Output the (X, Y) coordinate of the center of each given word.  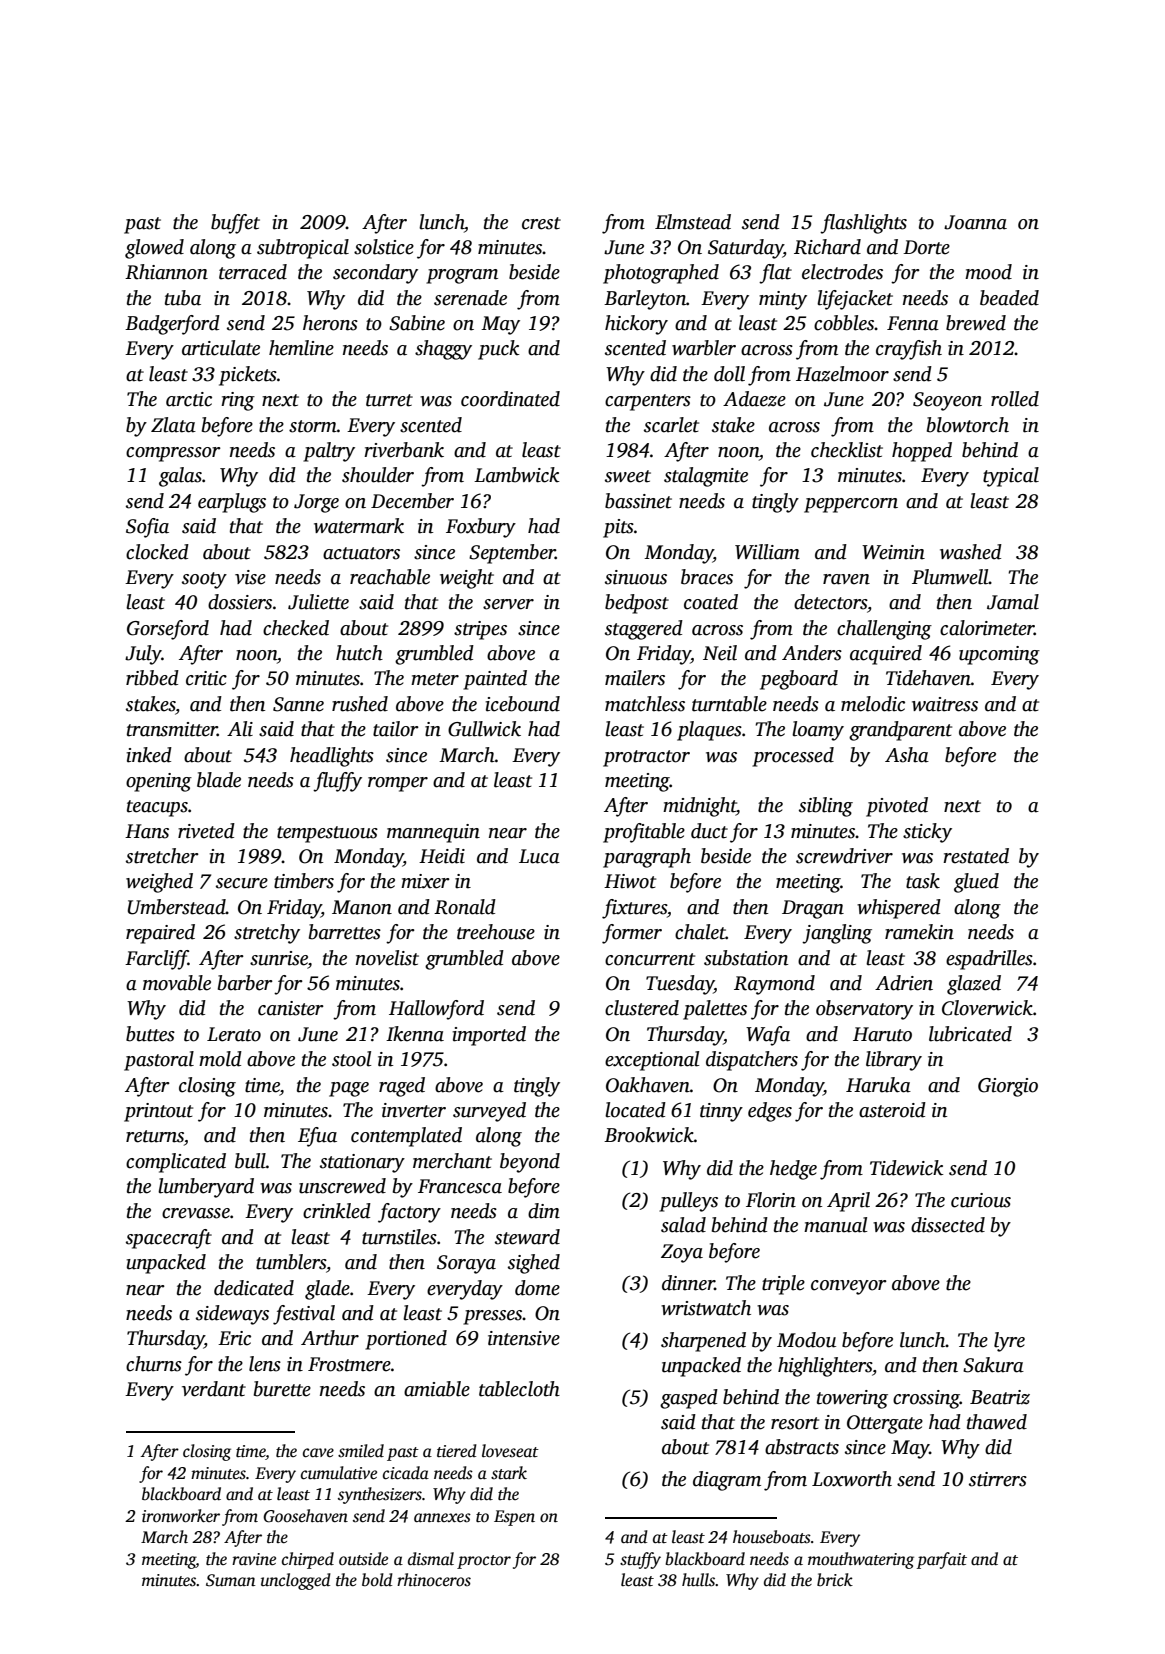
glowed (154, 249)
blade (219, 780)
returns (155, 1136)
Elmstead (693, 222)
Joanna (975, 222)
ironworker (181, 1516)
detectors (830, 602)
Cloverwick (987, 1008)
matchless (645, 704)
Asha (907, 755)
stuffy (640, 1560)
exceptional (652, 1061)
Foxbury (481, 528)
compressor (173, 454)
